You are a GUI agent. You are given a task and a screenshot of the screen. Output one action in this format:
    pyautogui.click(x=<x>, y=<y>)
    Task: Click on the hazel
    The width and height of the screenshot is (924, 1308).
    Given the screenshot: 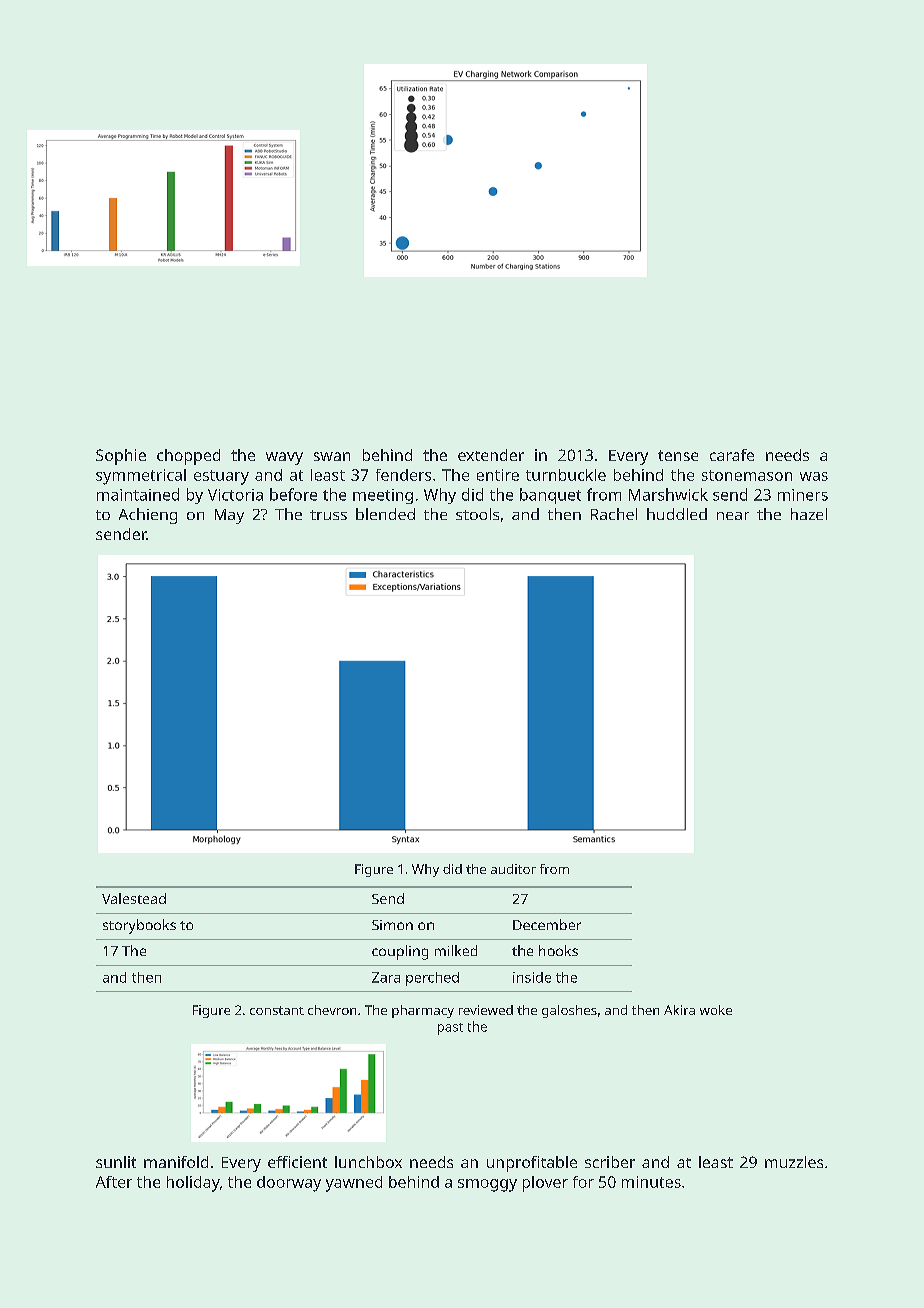 What is the action you would take?
    pyautogui.click(x=809, y=514)
